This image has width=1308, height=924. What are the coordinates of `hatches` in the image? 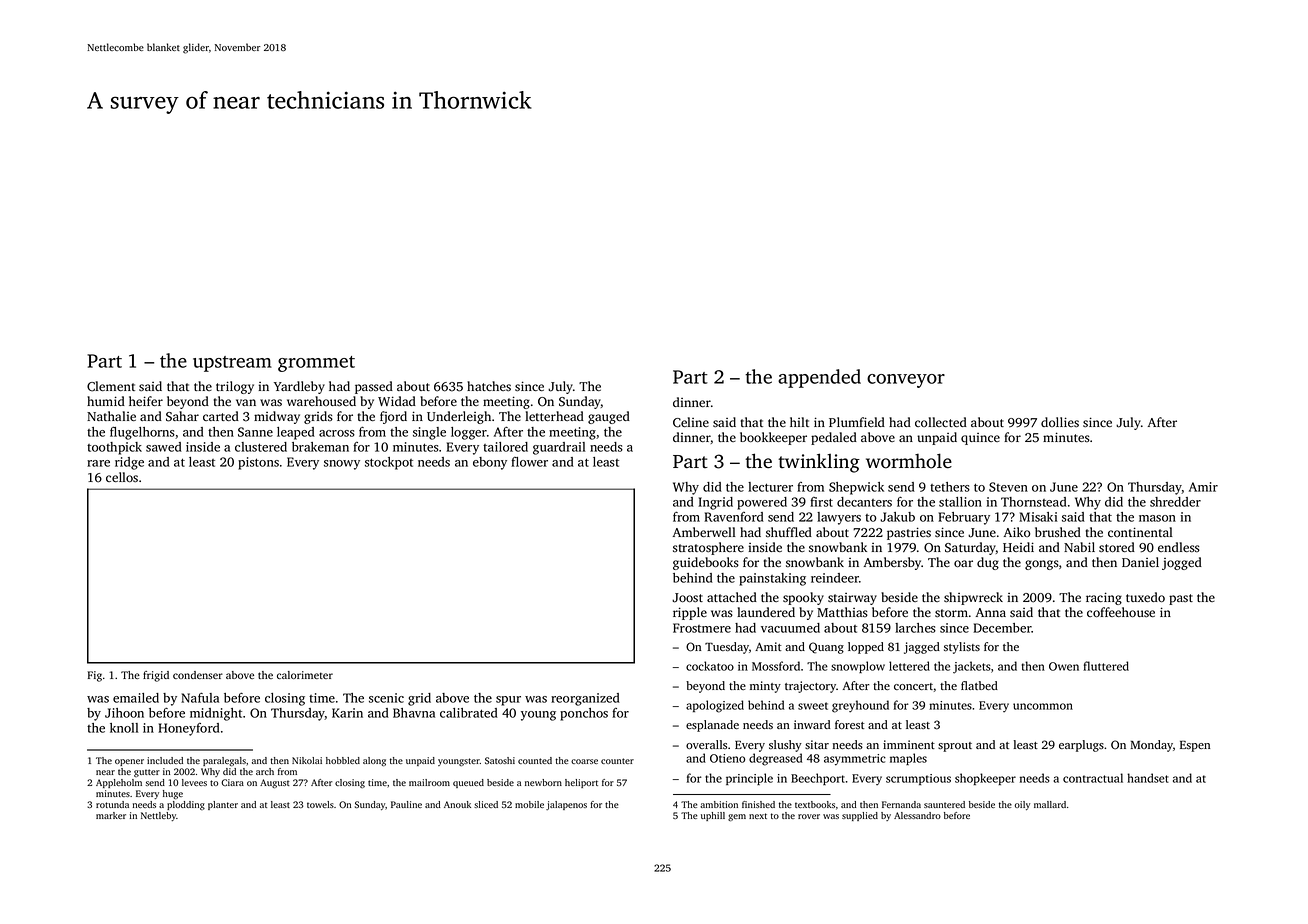 It's located at (489, 386).
